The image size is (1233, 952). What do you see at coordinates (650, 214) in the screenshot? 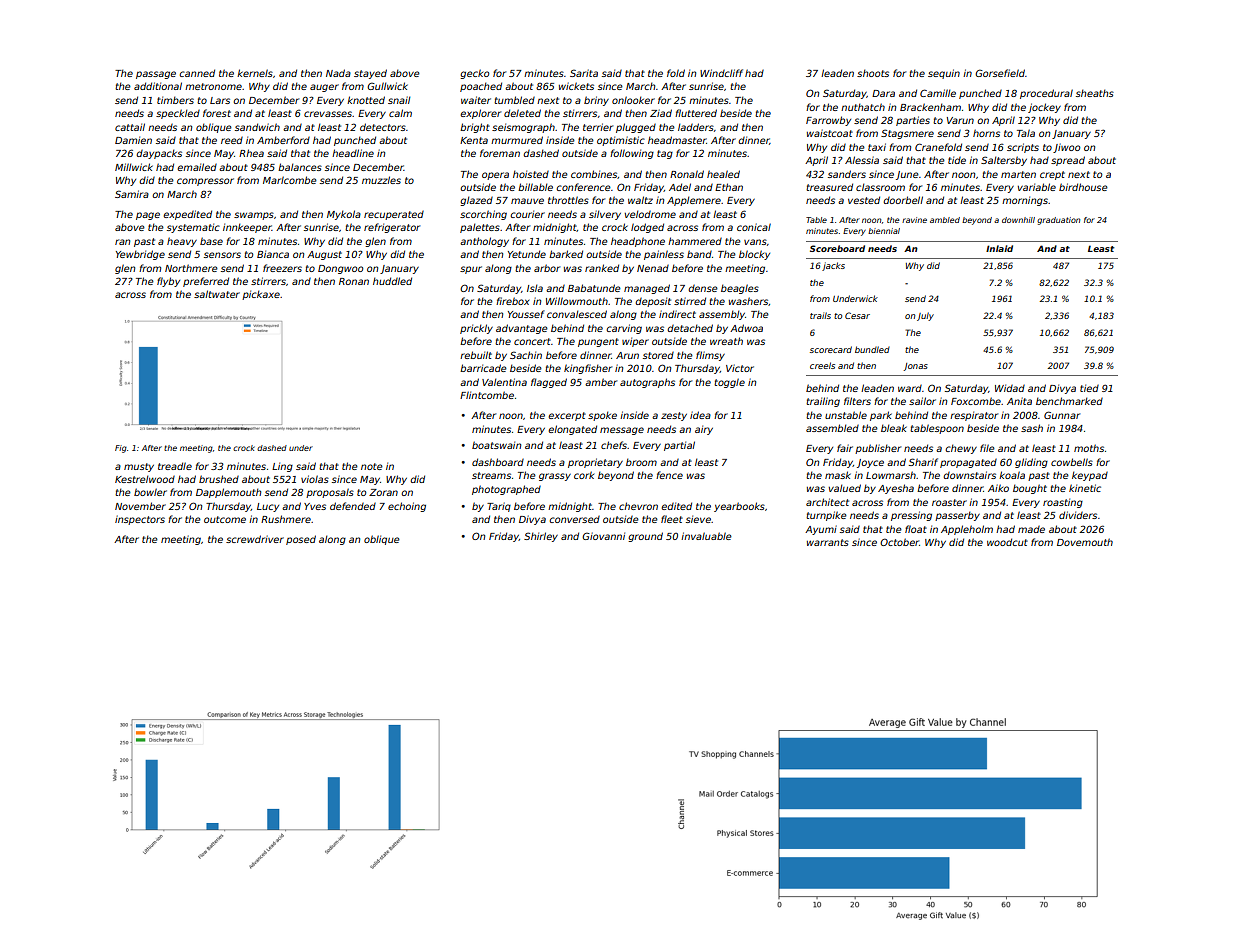
I see `velodrome` at bounding box center [650, 214].
